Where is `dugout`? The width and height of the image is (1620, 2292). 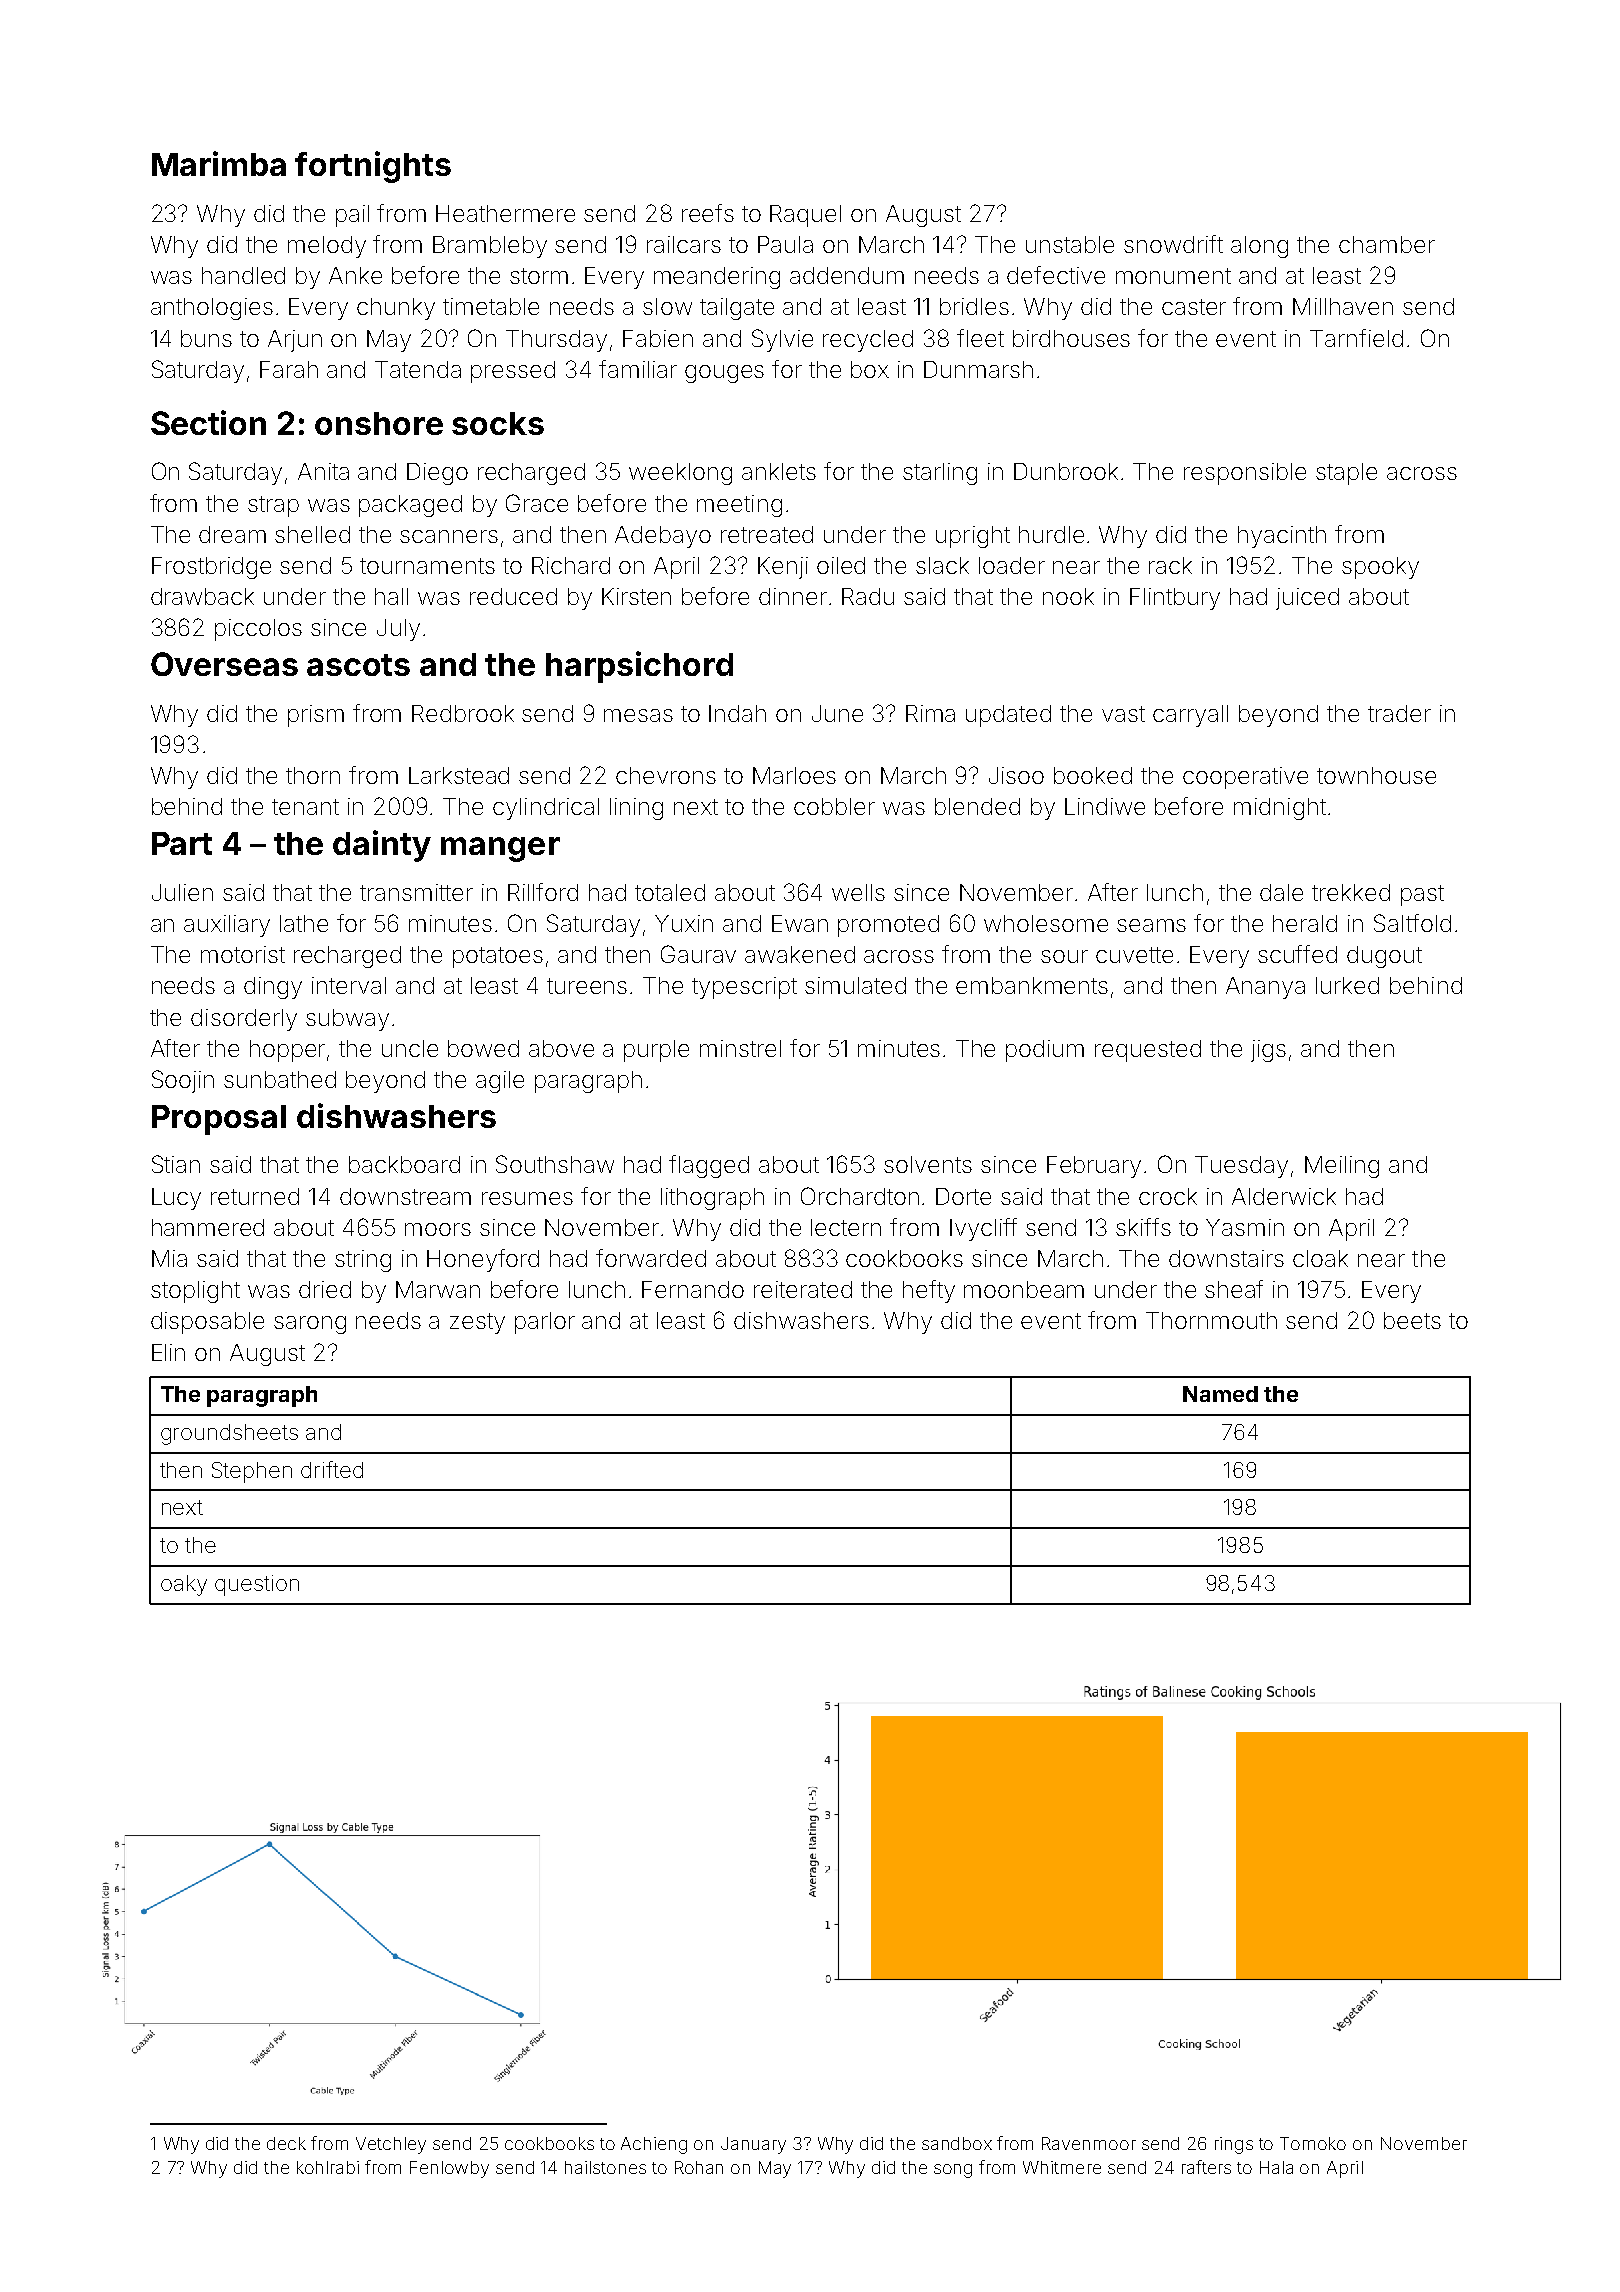
dugout is located at coordinates (1384, 957).
